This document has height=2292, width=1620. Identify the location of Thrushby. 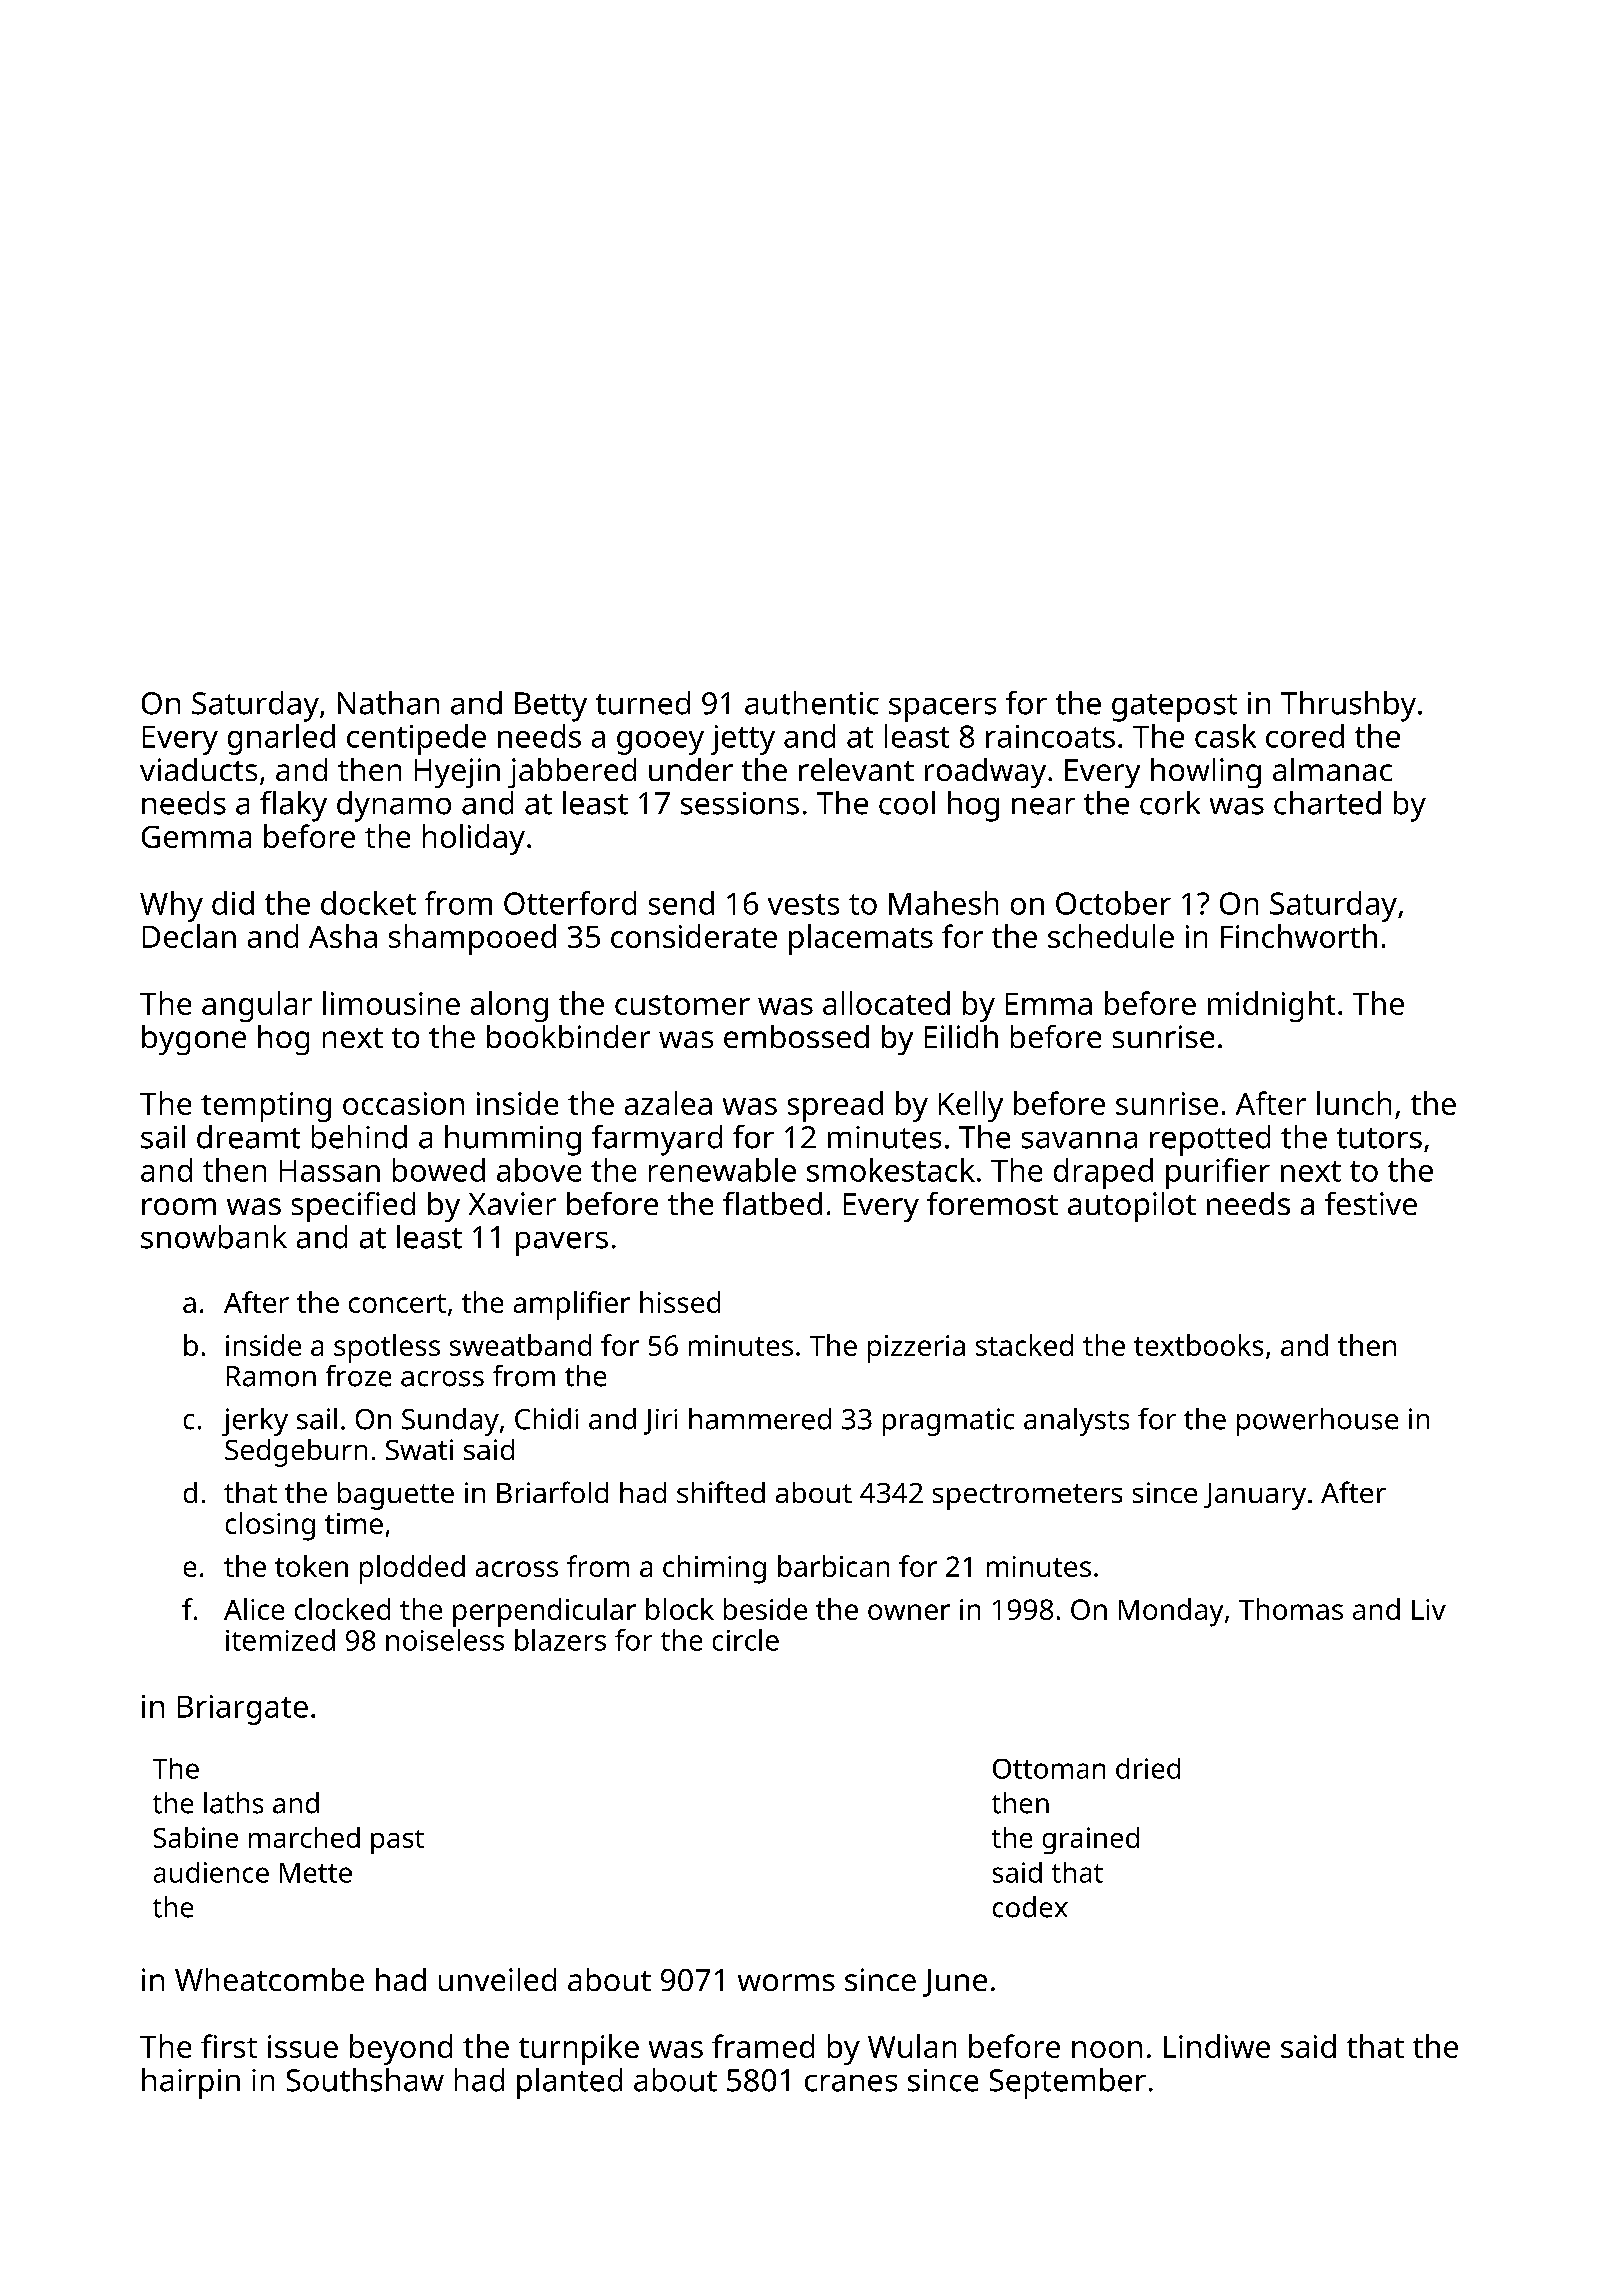
(1348, 706).
